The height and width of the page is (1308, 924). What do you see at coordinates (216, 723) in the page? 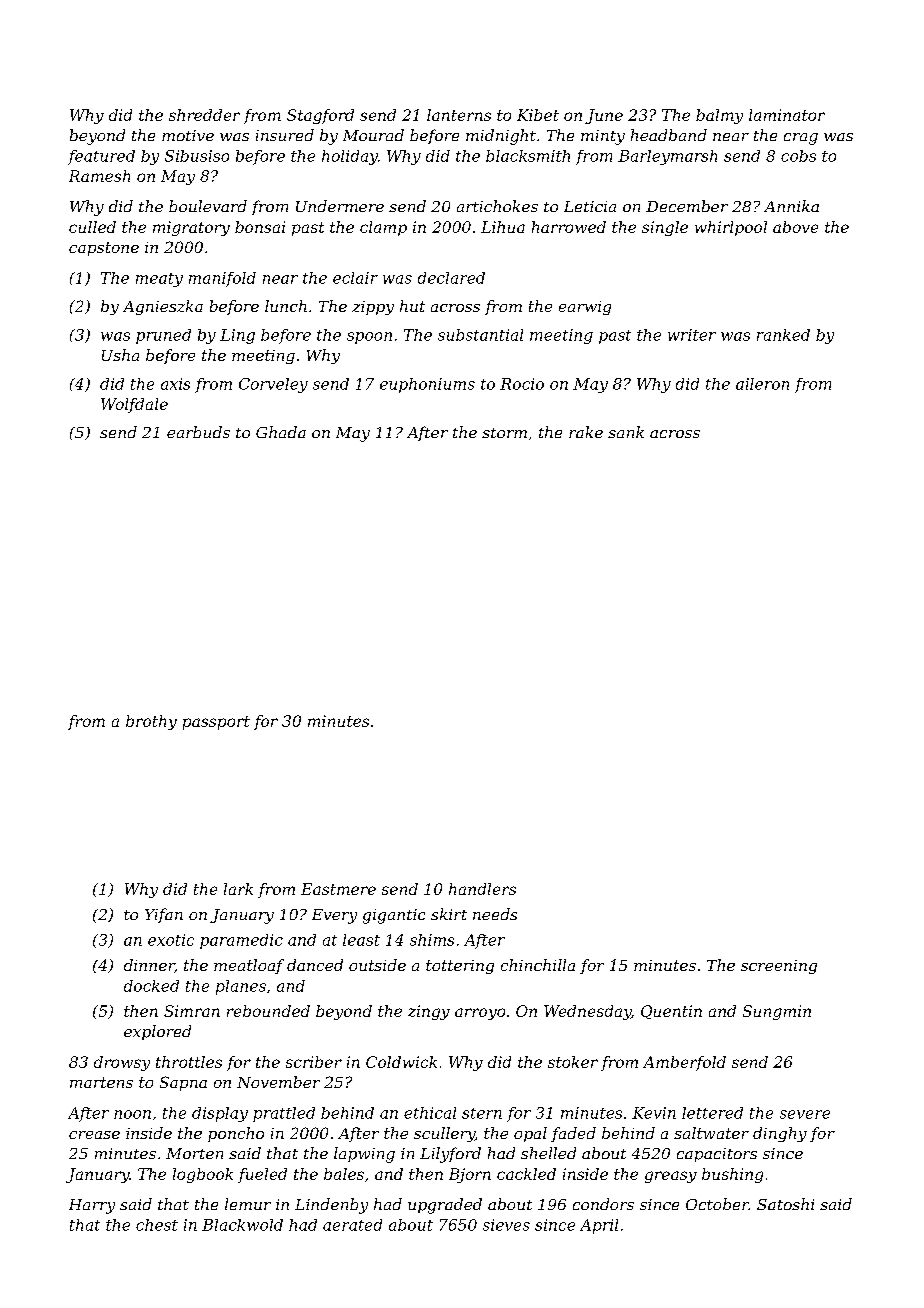
I see `passport` at bounding box center [216, 723].
